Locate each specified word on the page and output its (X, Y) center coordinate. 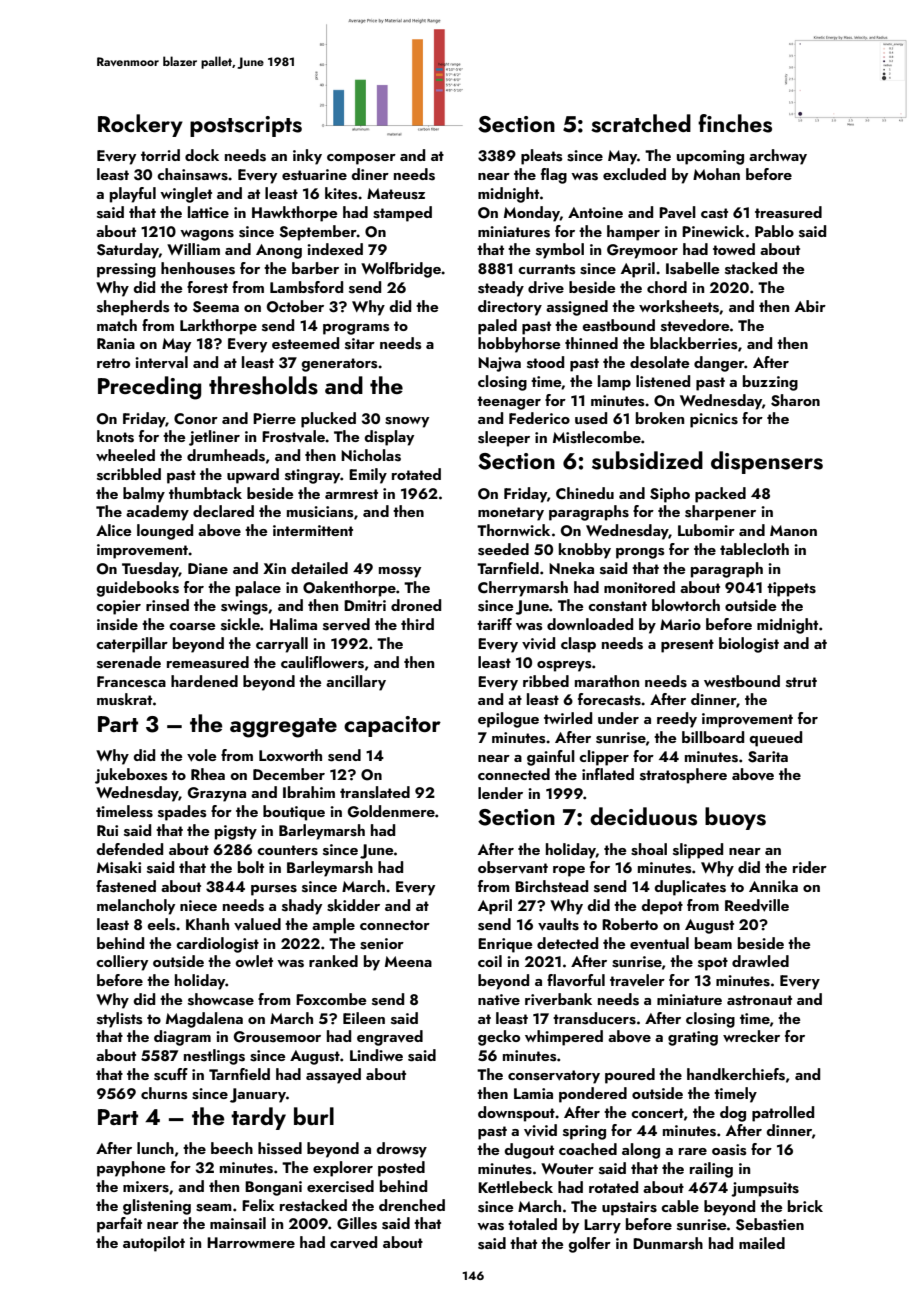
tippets (791, 589)
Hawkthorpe (294, 214)
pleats (541, 157)
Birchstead (551, 886)
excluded (634, 174)
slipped (698, 851)
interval (161, 362)
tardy (258, 1118)
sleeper (504, 439)
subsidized (647, 460)
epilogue (508, 720)
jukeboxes (131, 776)
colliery (122, 963)
